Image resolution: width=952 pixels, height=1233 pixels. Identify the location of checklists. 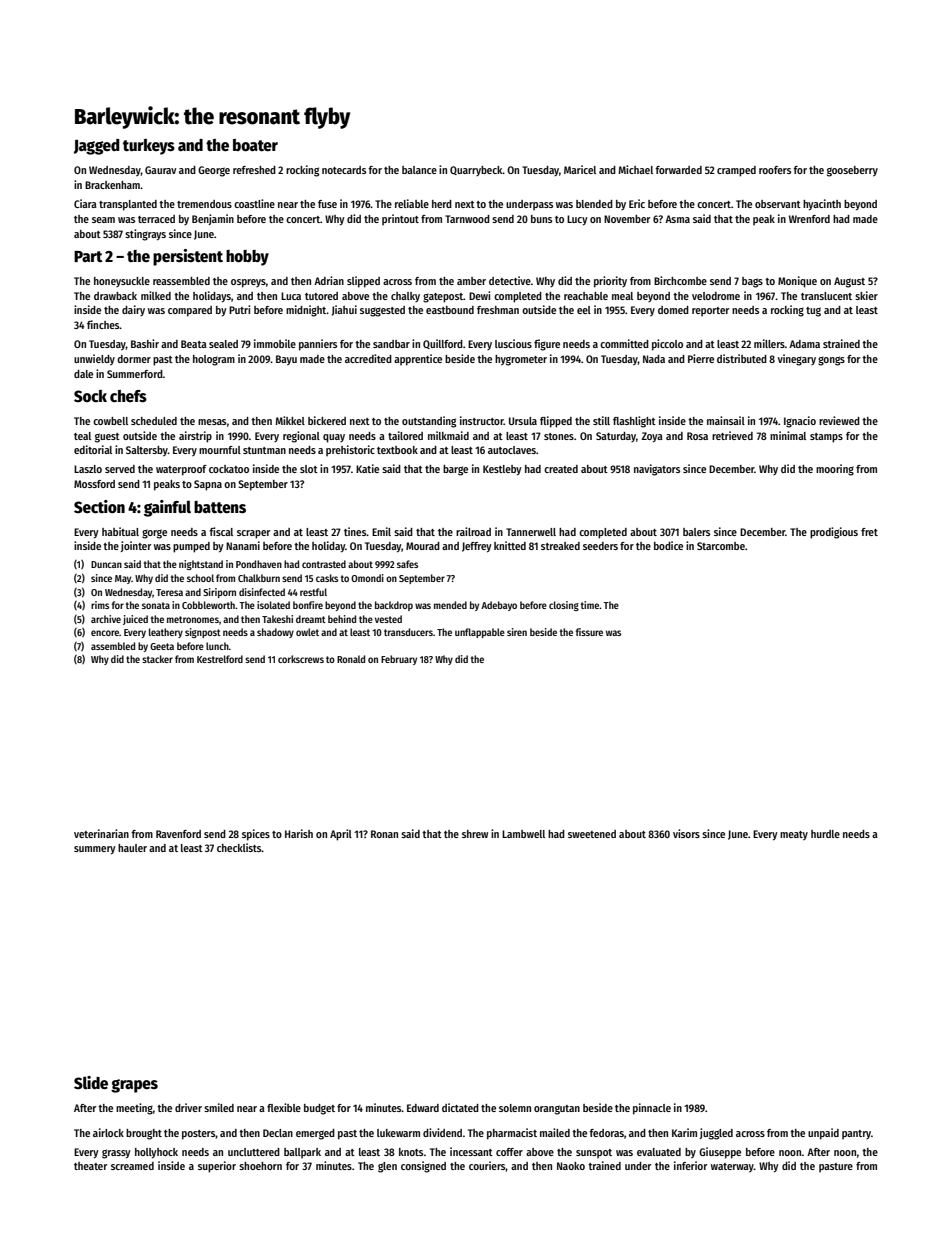
(239, 847).
